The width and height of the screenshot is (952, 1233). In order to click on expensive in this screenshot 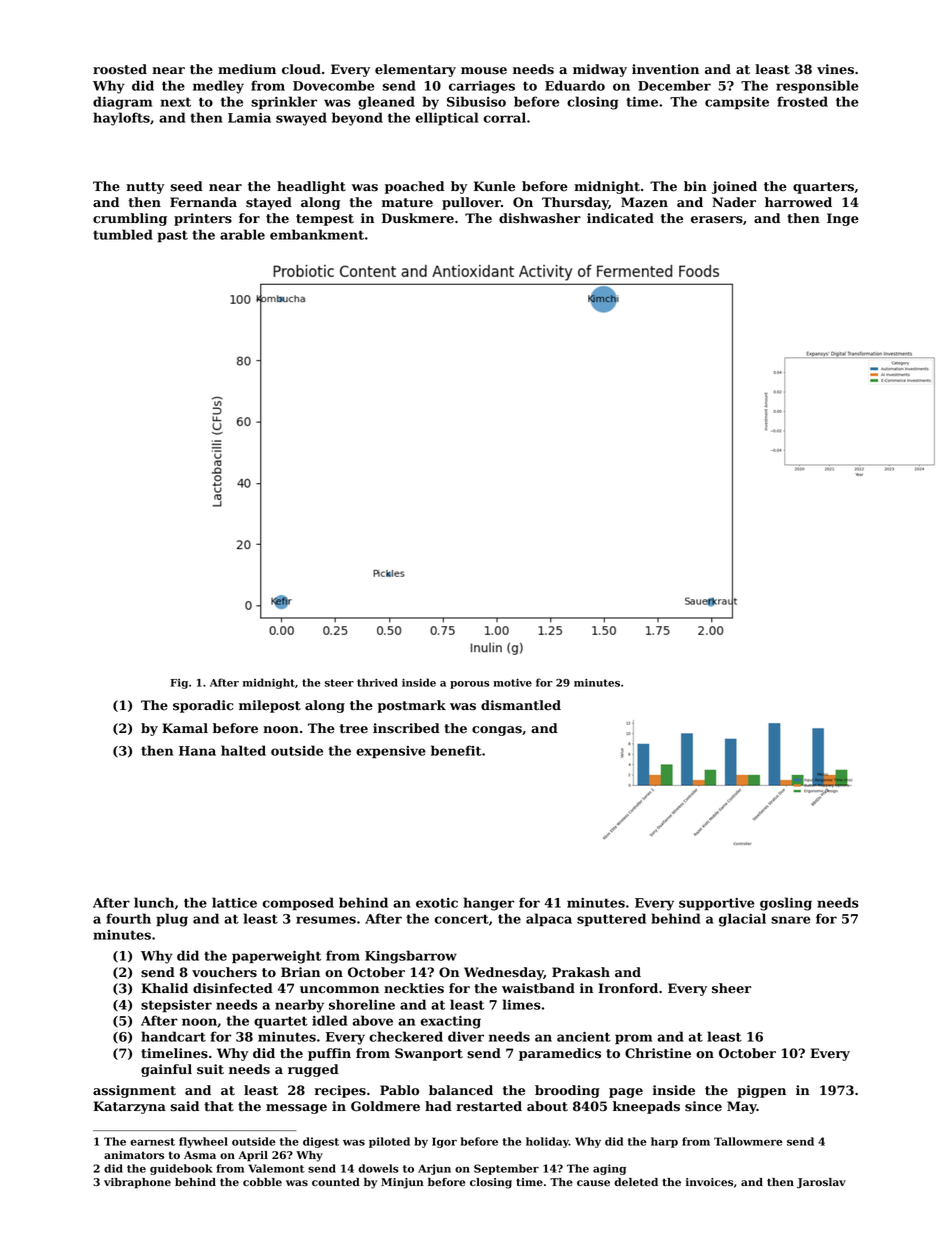, I will do `click(391, 752)`.
